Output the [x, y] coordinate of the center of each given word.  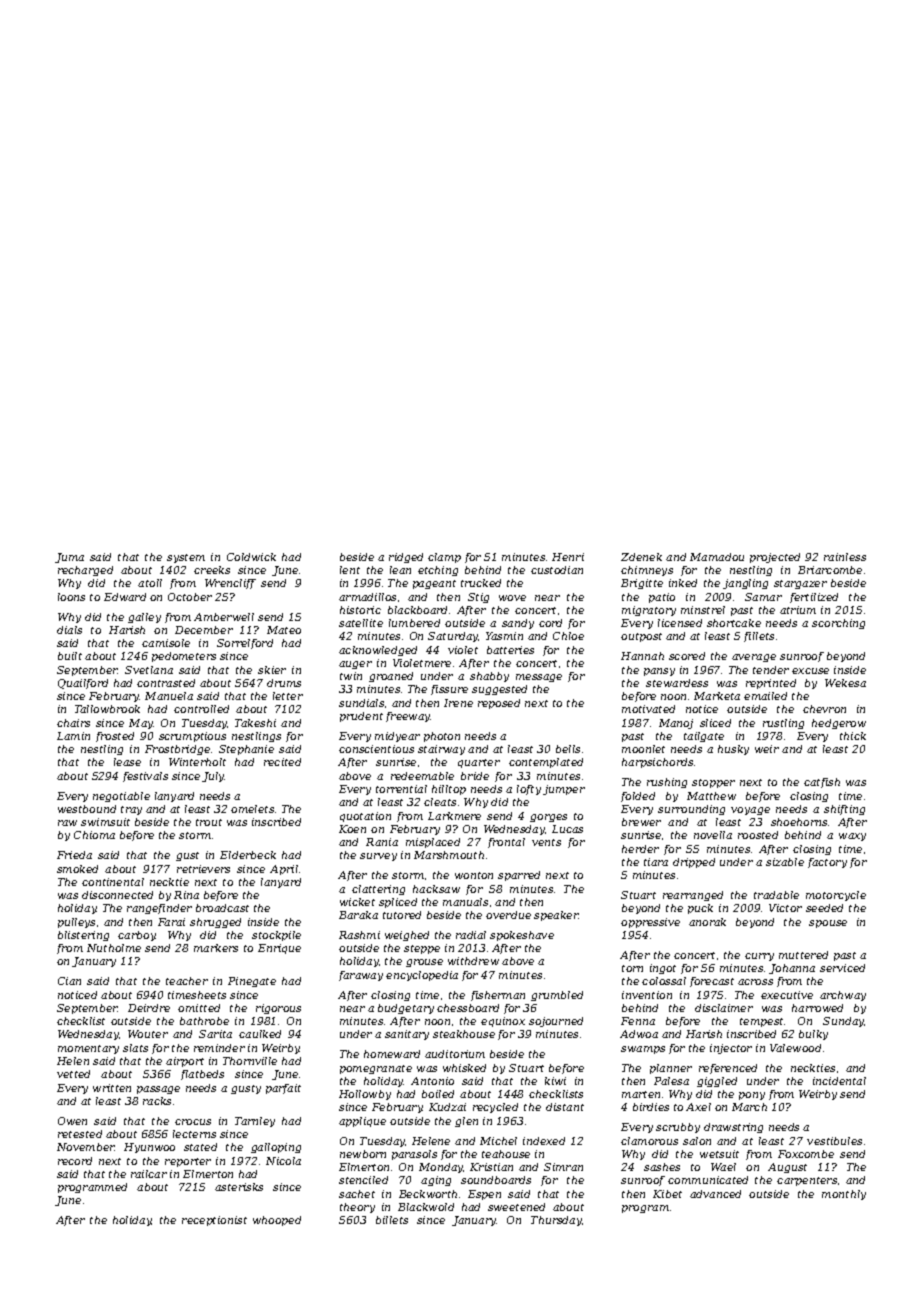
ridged [406, 558]
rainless [845, 557]
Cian [69, 981]
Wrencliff [230, 584]
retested [80, 1134]
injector [731, 1049]
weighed [407, 936]
